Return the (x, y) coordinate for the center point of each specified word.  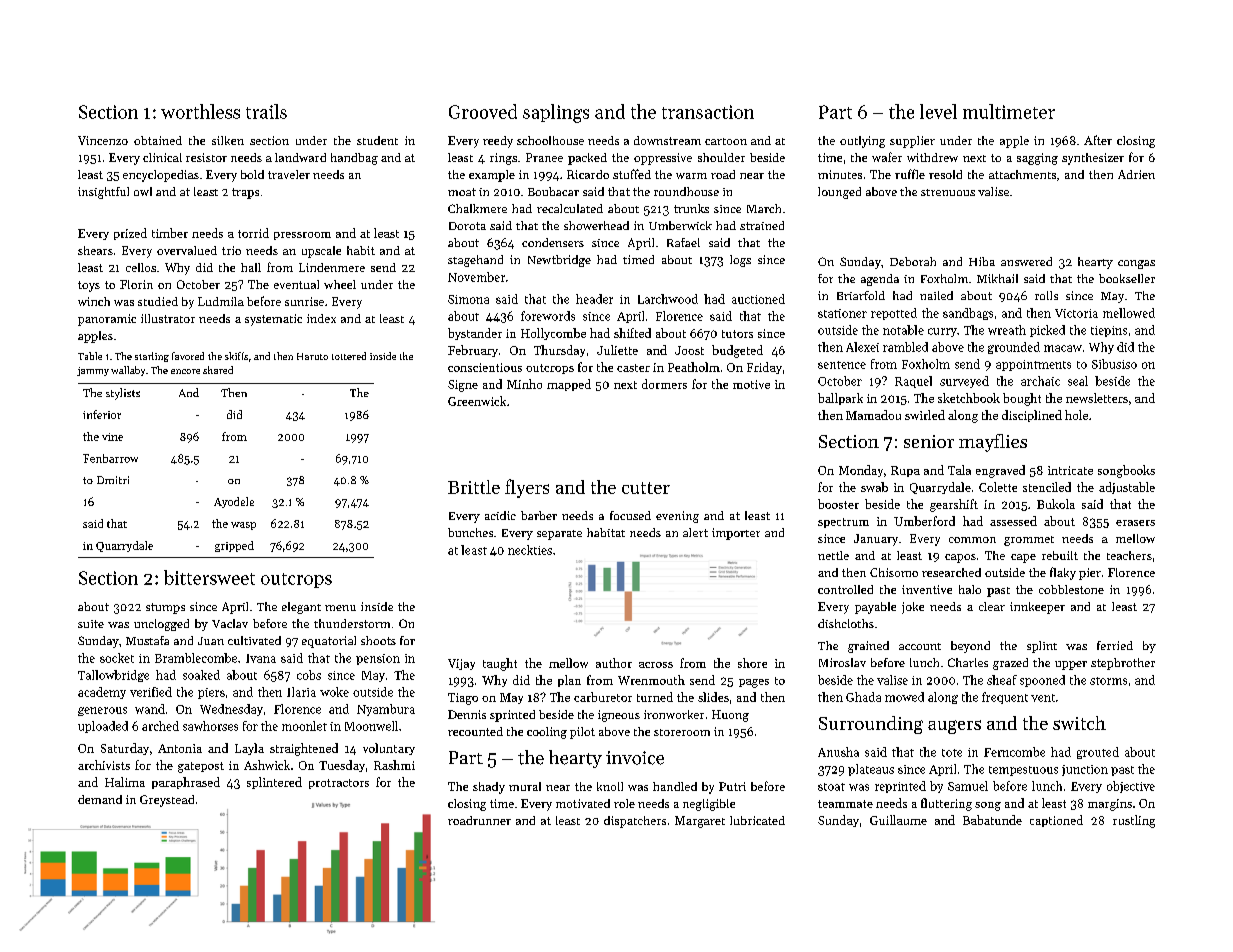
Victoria (1076, 313)
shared (218, 370)
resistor (206, 157)
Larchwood (668, 299)
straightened (304, 749)
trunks (691, 208)
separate (559, 535)
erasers (1135, 523)
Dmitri (113, 480)
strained (762, 225)
